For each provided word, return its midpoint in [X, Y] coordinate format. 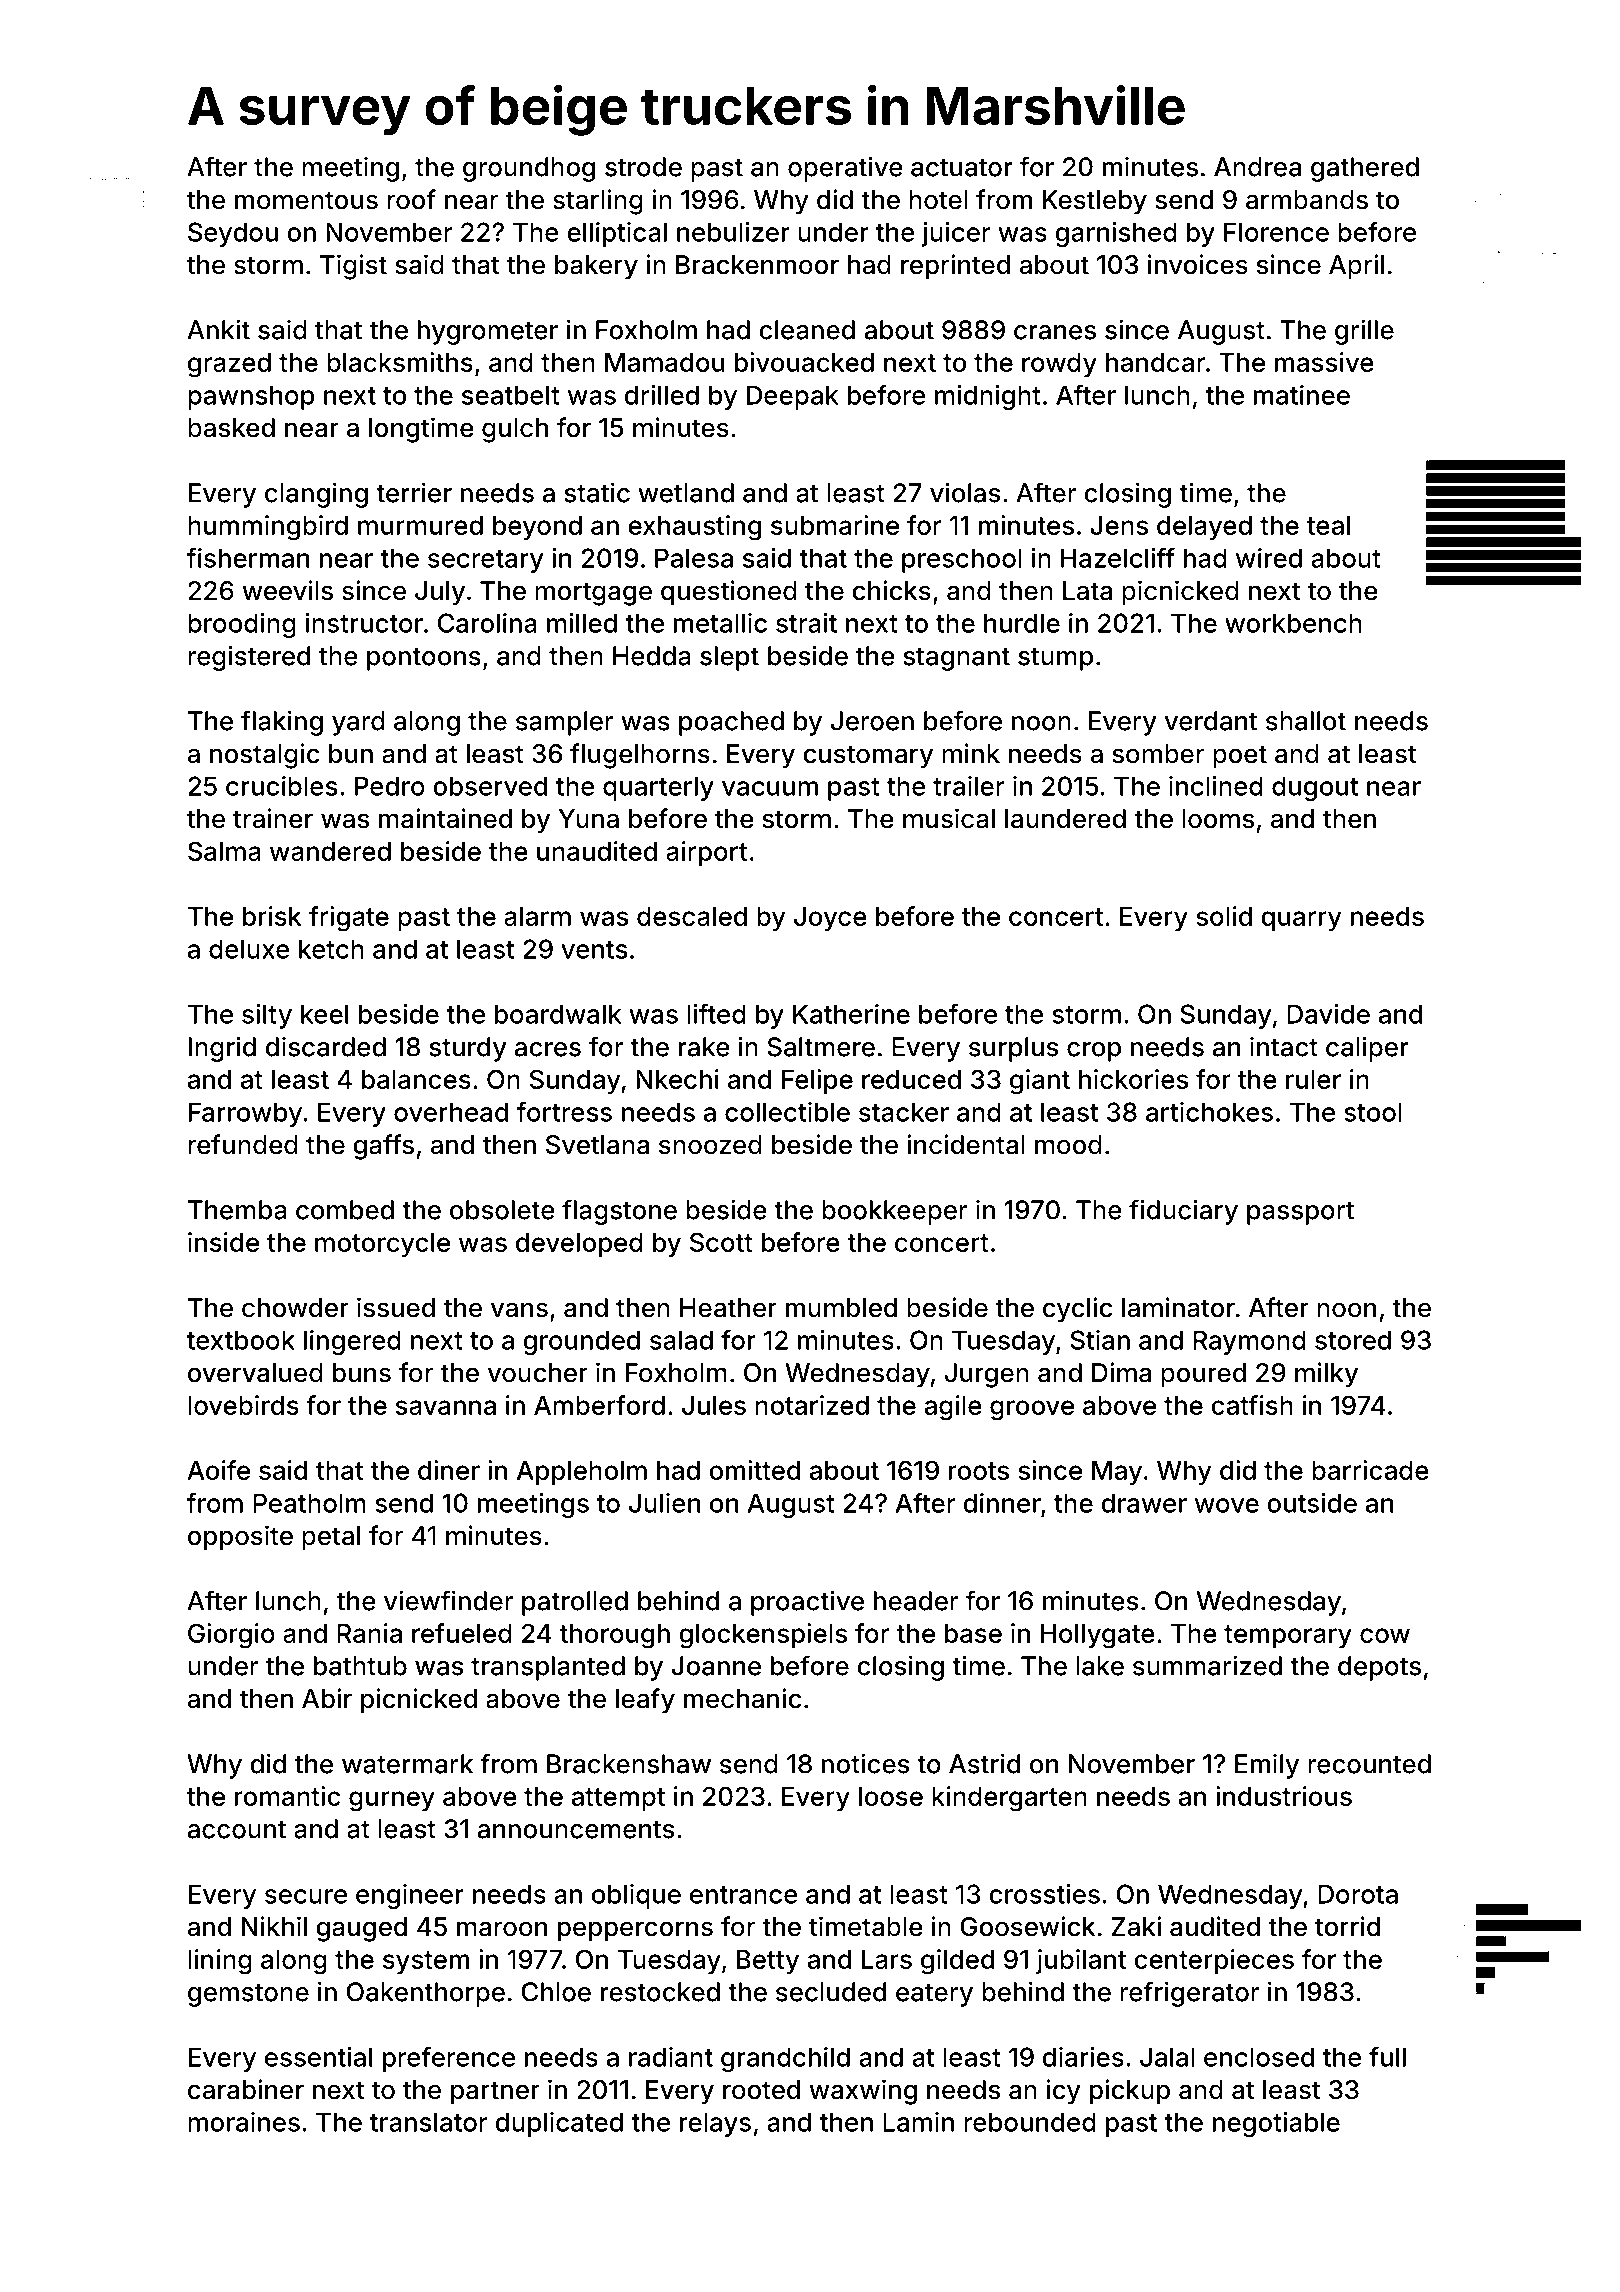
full [1387, 2057]
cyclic [1077, 1310]
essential [318, 2057]
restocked [660, 1992]
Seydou [233, 234]
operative [845, 169]
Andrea [1257, 167]
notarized [812, 1405]
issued [396, 1307]
